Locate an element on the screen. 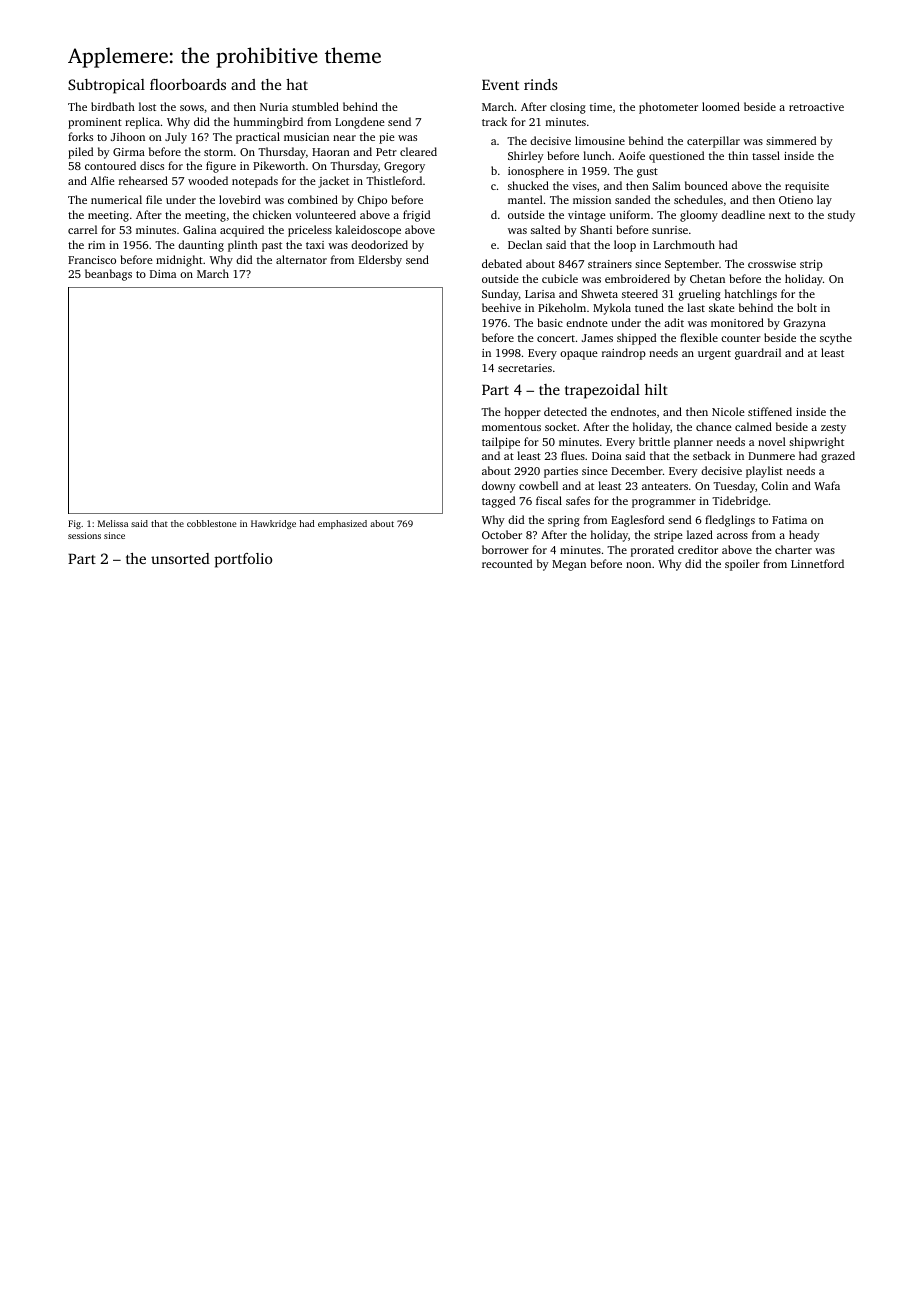 This screenshot has height=1308, width=924. practical is located at coordinates (258, 138).
